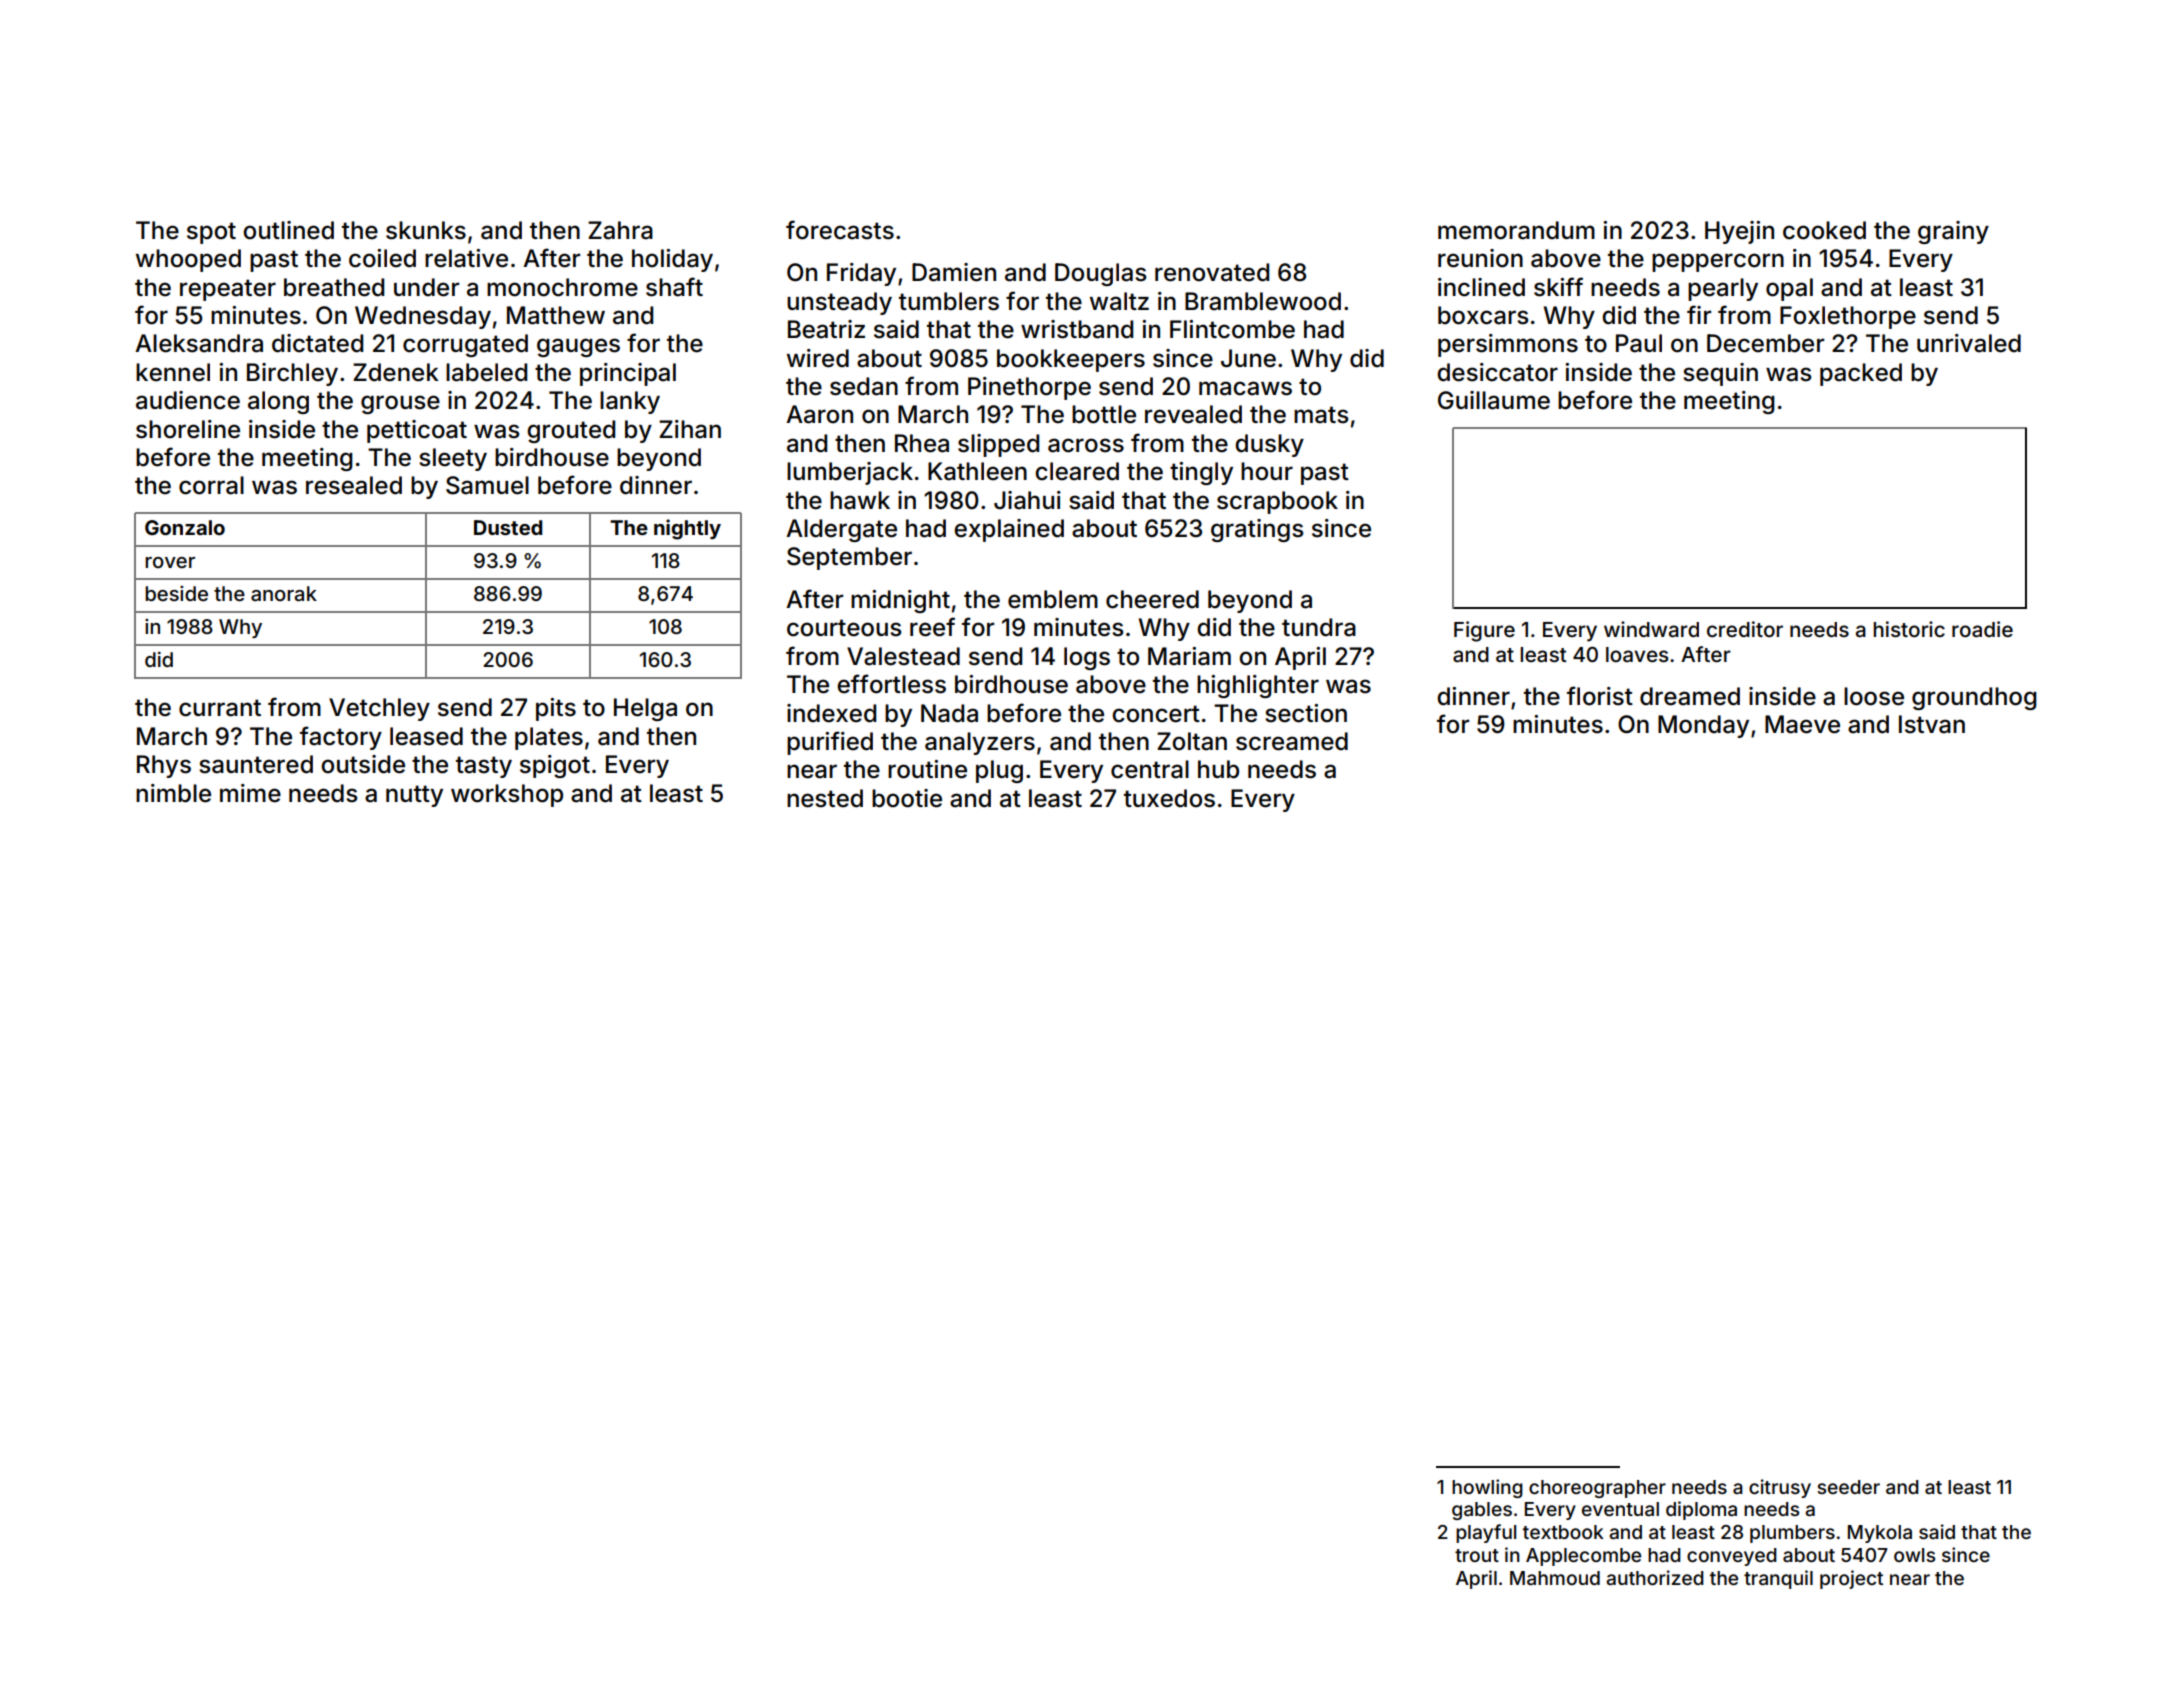 This screenshot has width=2178, height=1683. Describe the element at coordinates (1487, 1488) in the screenshot. I see `howling` at that location.
